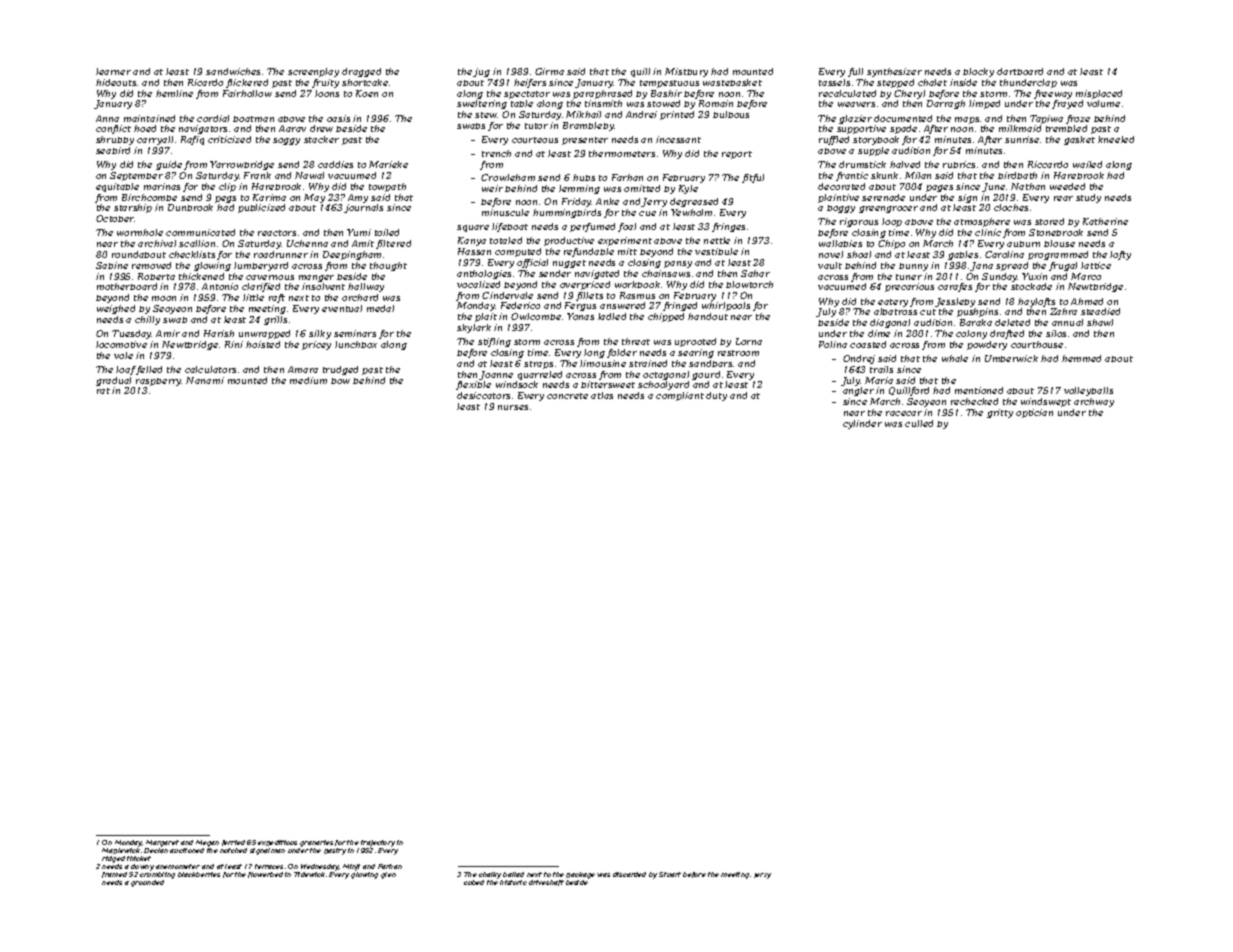 Image resolution: width=1233 pixels, height=952 pixels. I want to click on atlas, so click(602, 395).
